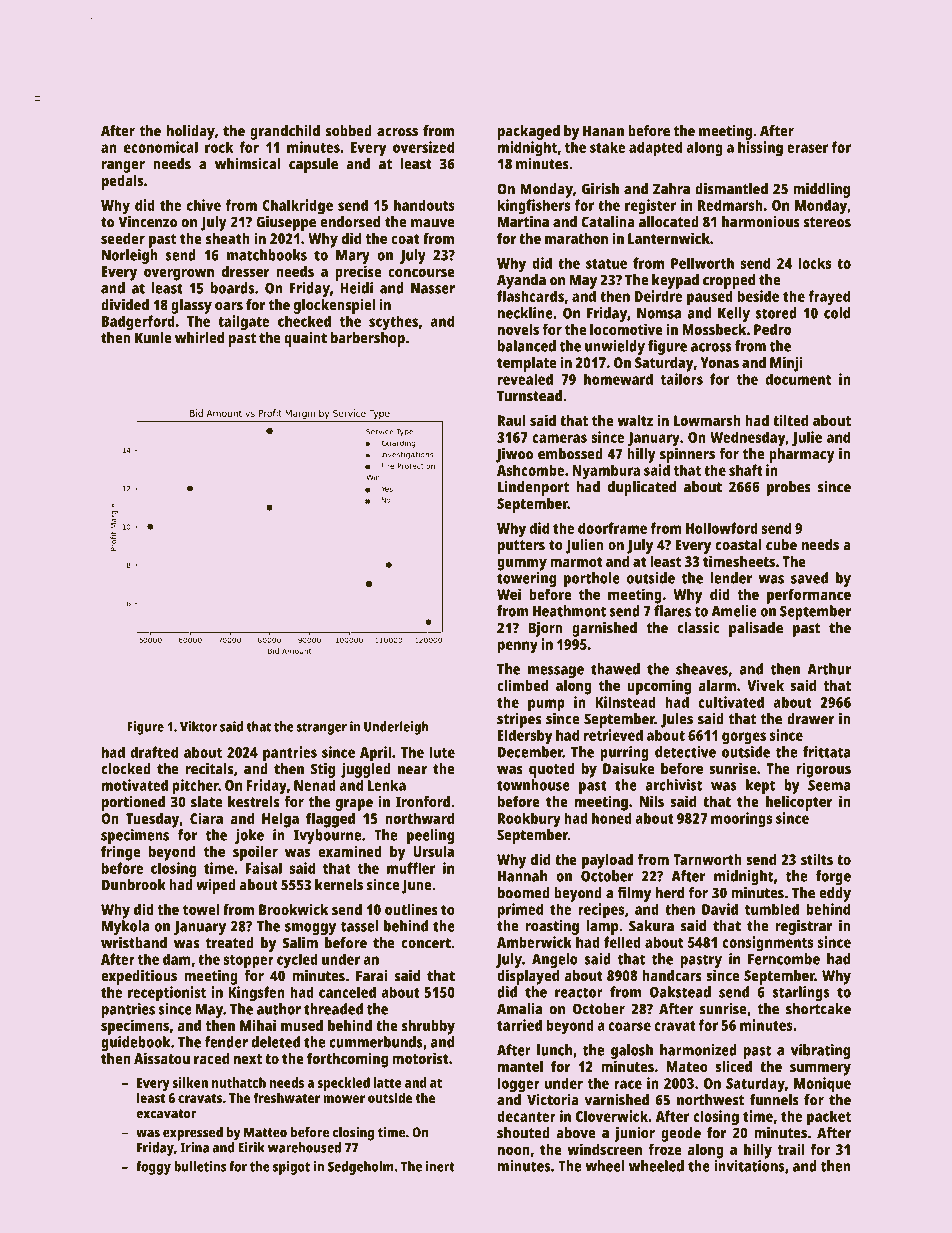 The width and height of the page is (952, 1233). Describe the element at coordinates (529, 132) in the page. I see `packaged` at that location.
